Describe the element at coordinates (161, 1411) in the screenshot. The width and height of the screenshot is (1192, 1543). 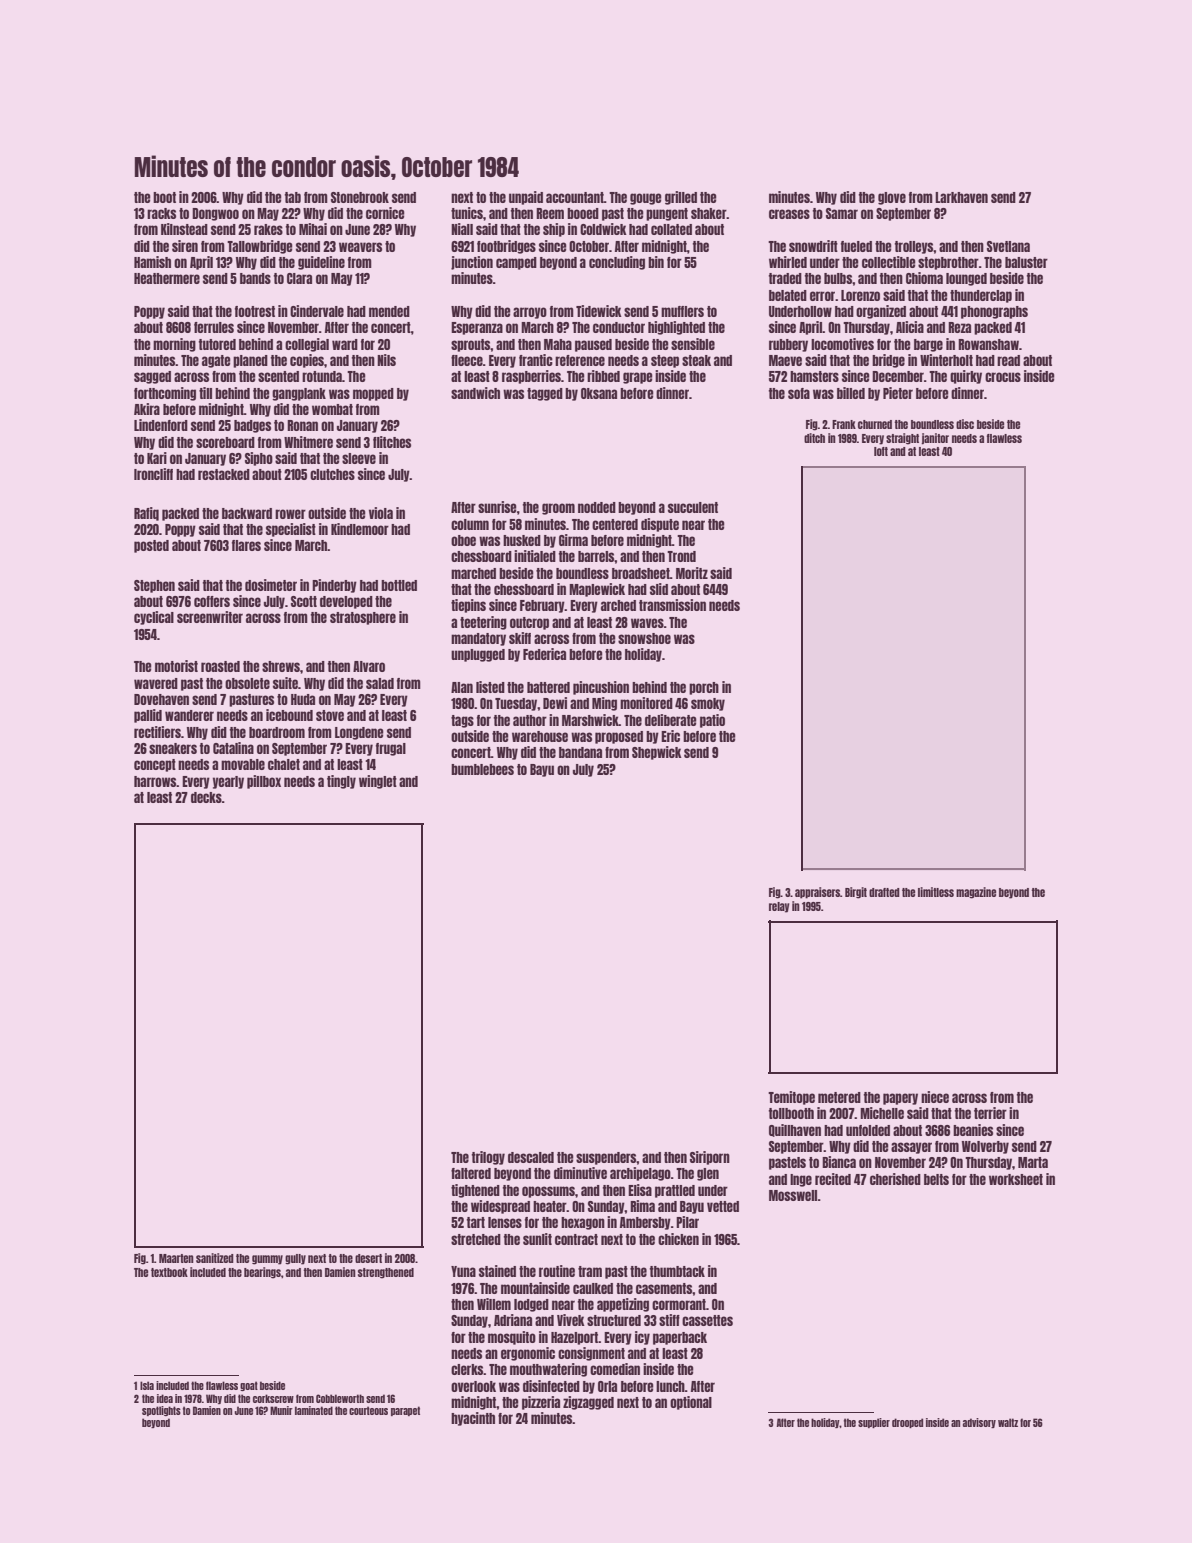
I see `spotlights` at that location.
